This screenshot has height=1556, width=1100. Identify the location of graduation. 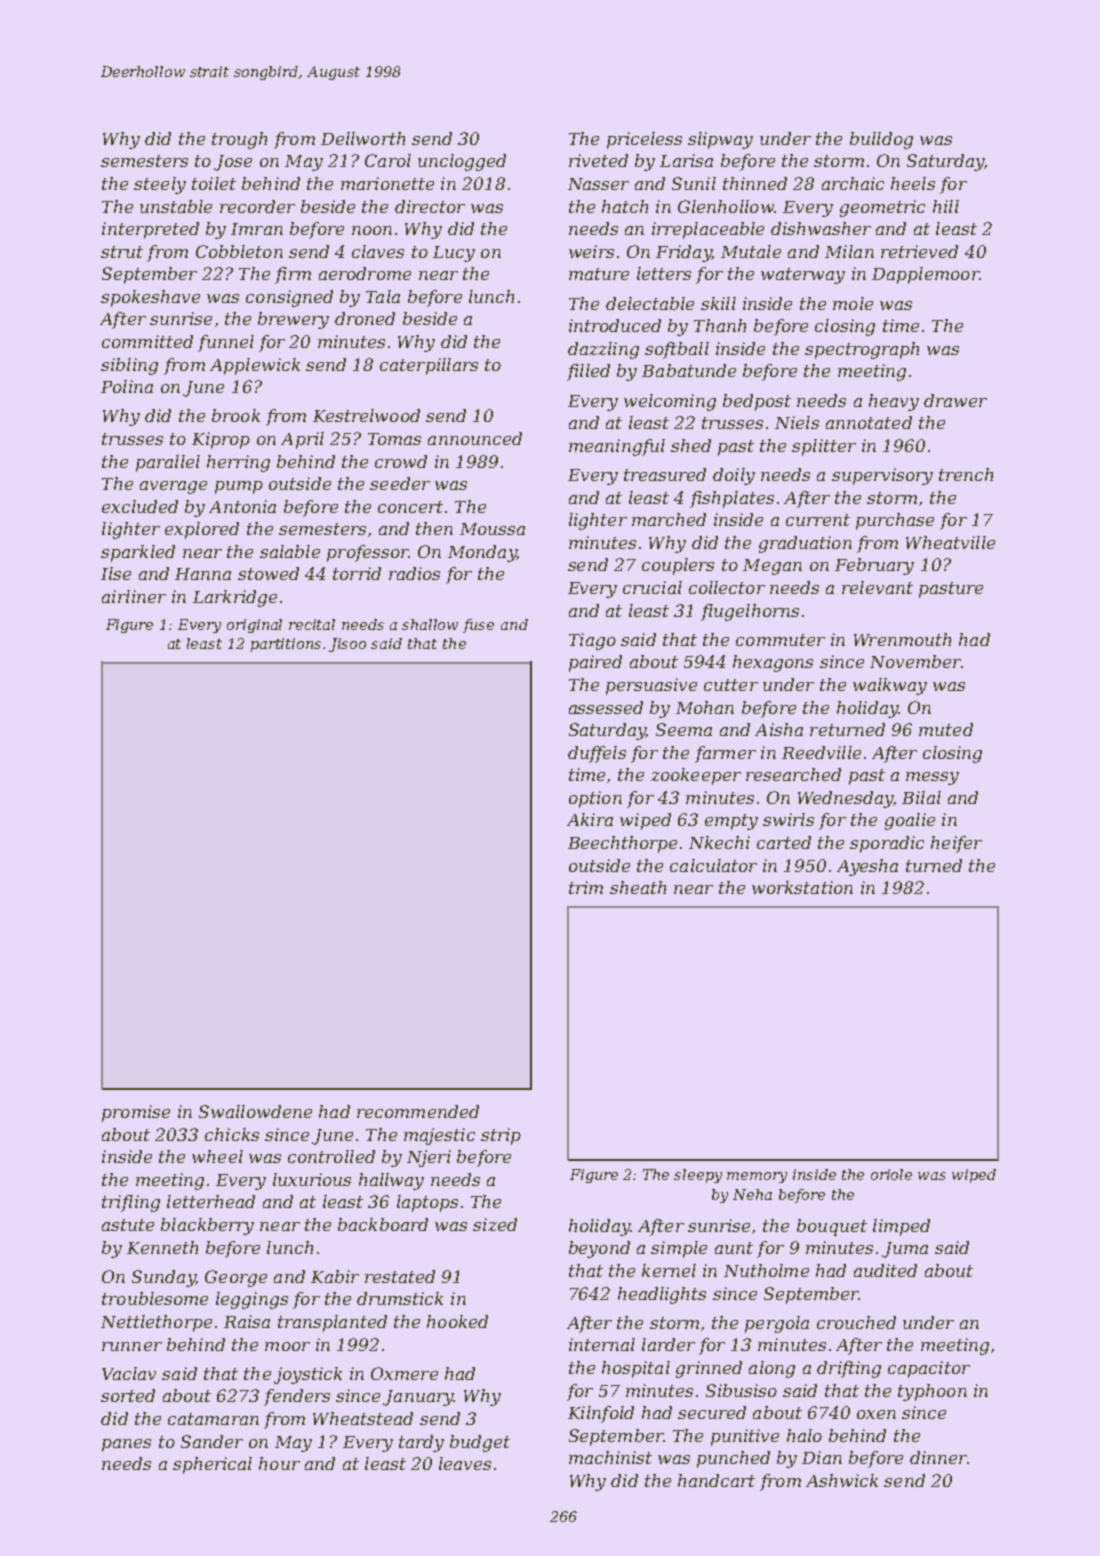
(805, 544).
